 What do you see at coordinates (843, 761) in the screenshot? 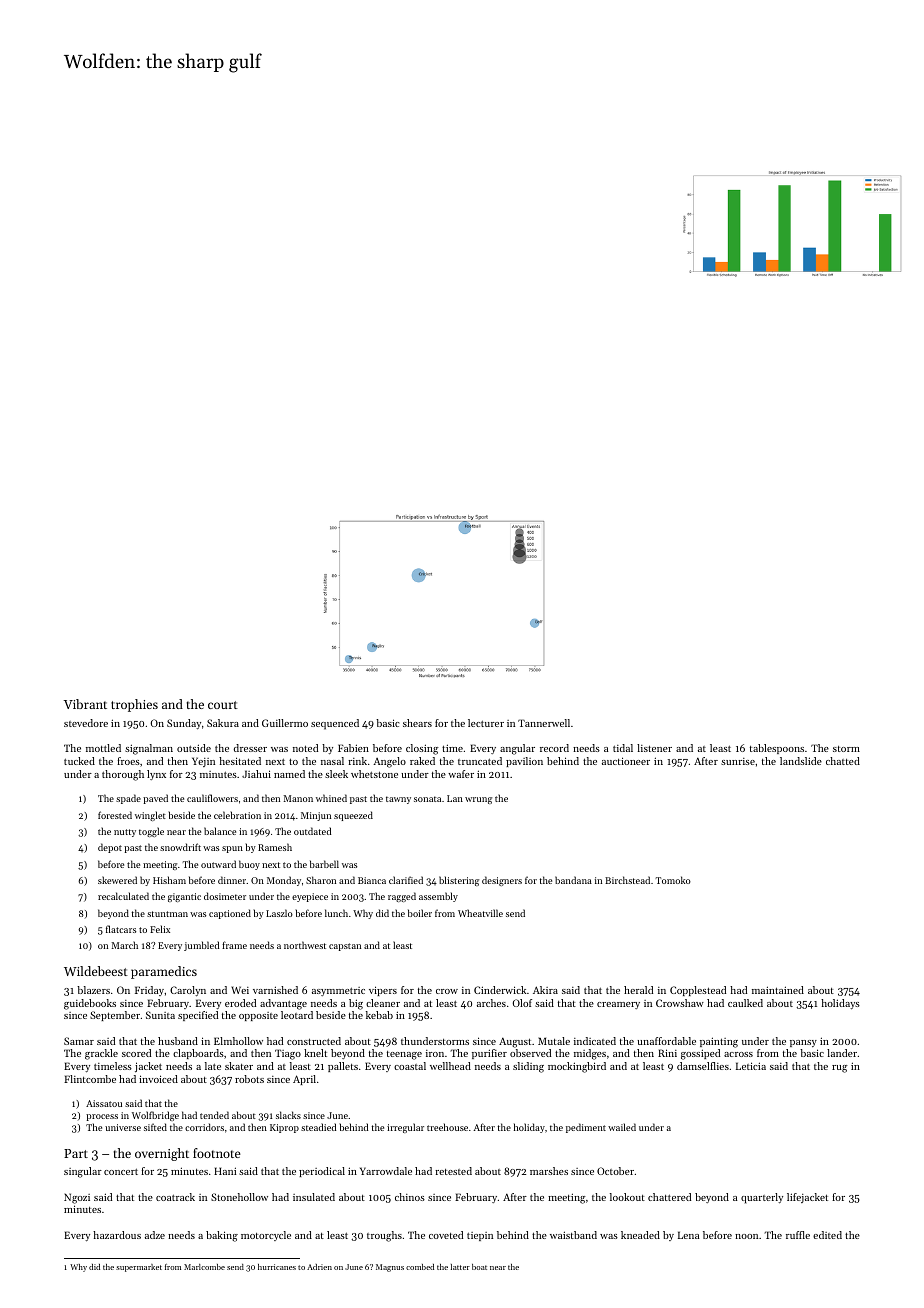
I see `chatted` at bounding box center [843, 761].
